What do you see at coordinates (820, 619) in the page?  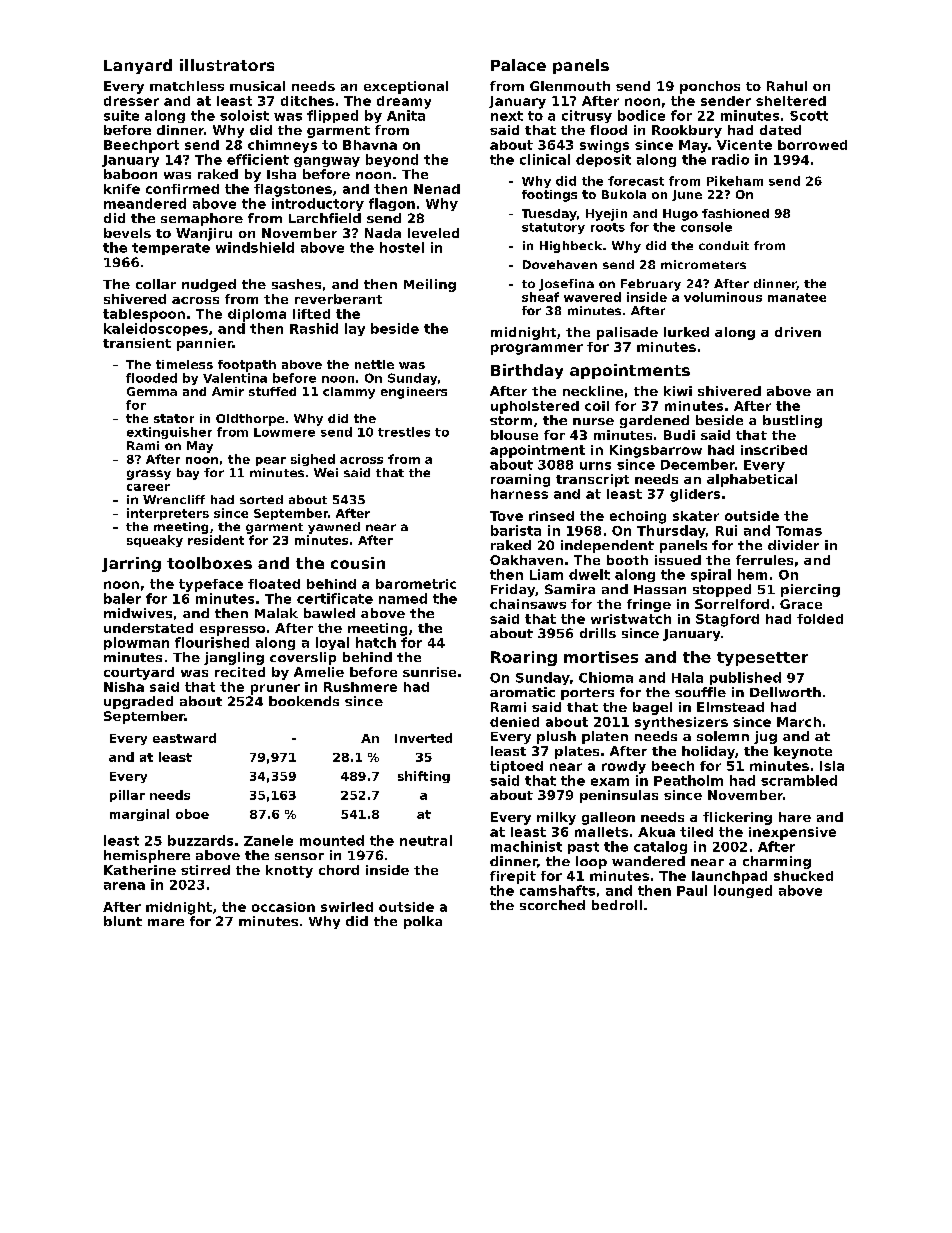 I see `folded` at bounding box center [820, 619].
